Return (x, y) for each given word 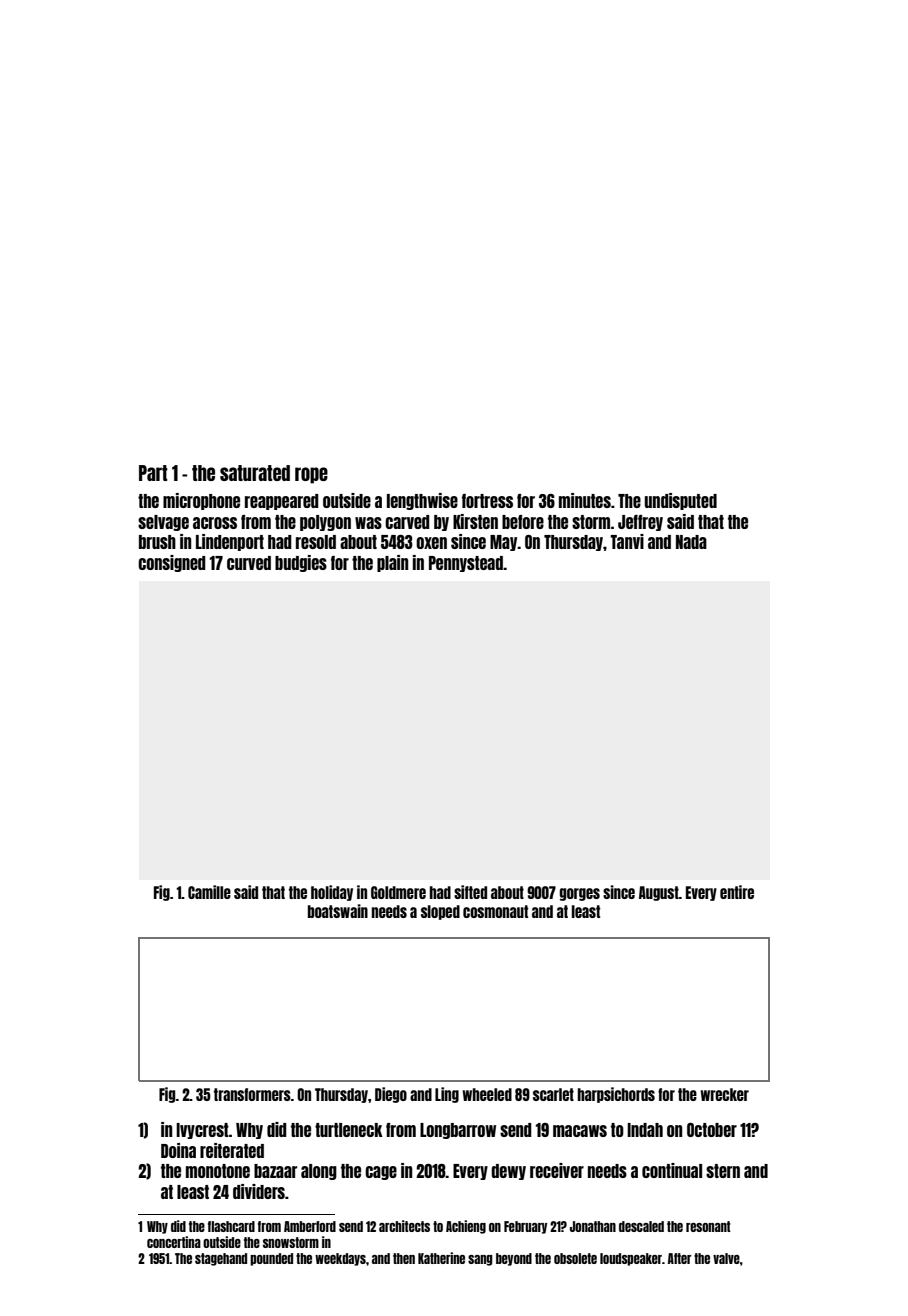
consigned (172, 563)
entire (737, 892)
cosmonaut (495, 911)
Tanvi (627, 541)
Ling (447, 1095)
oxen (431, 543)
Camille (209, 892)
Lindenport (230, 542)
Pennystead (466, 564)
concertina (174, 1242)
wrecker (724, 1094)
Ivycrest (202, 1131)
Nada (691, 542)
